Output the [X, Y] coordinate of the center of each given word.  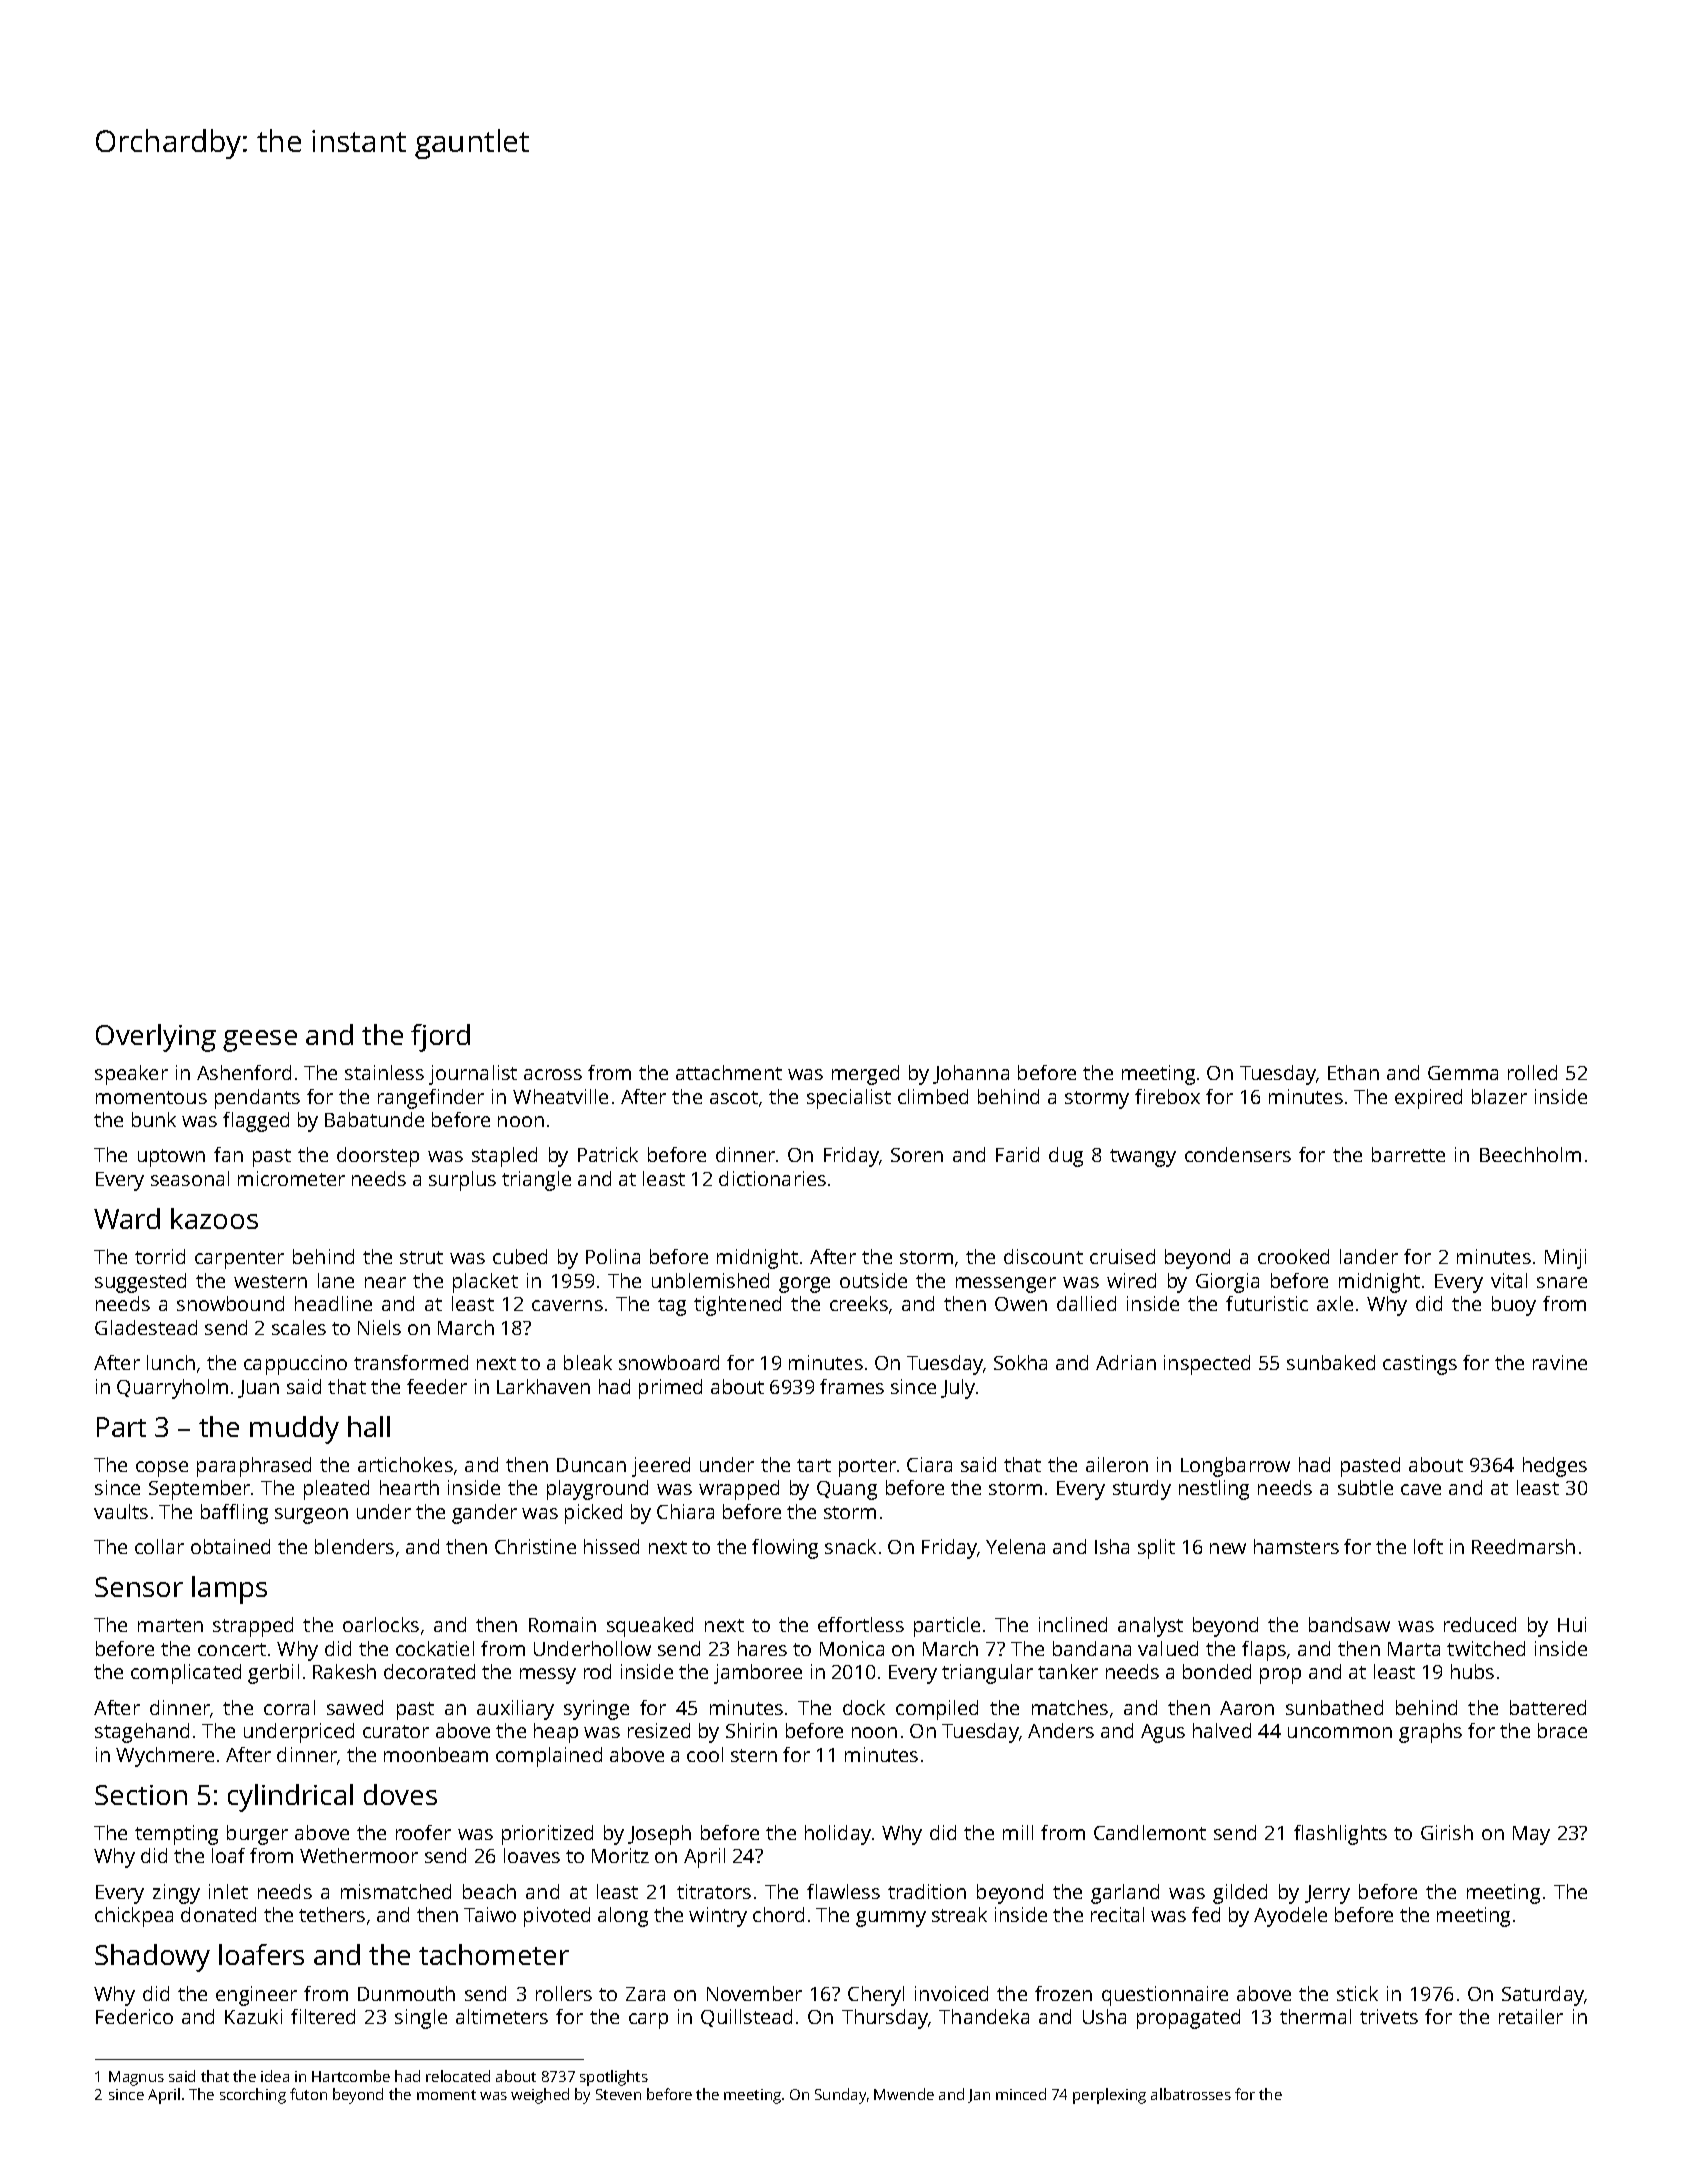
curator [396, 1731]
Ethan [1353, 1072]
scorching [253, 2096]
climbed [933, 1096]
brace [1562, 1730]
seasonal [190, 1178]
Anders [1061, 1730]
